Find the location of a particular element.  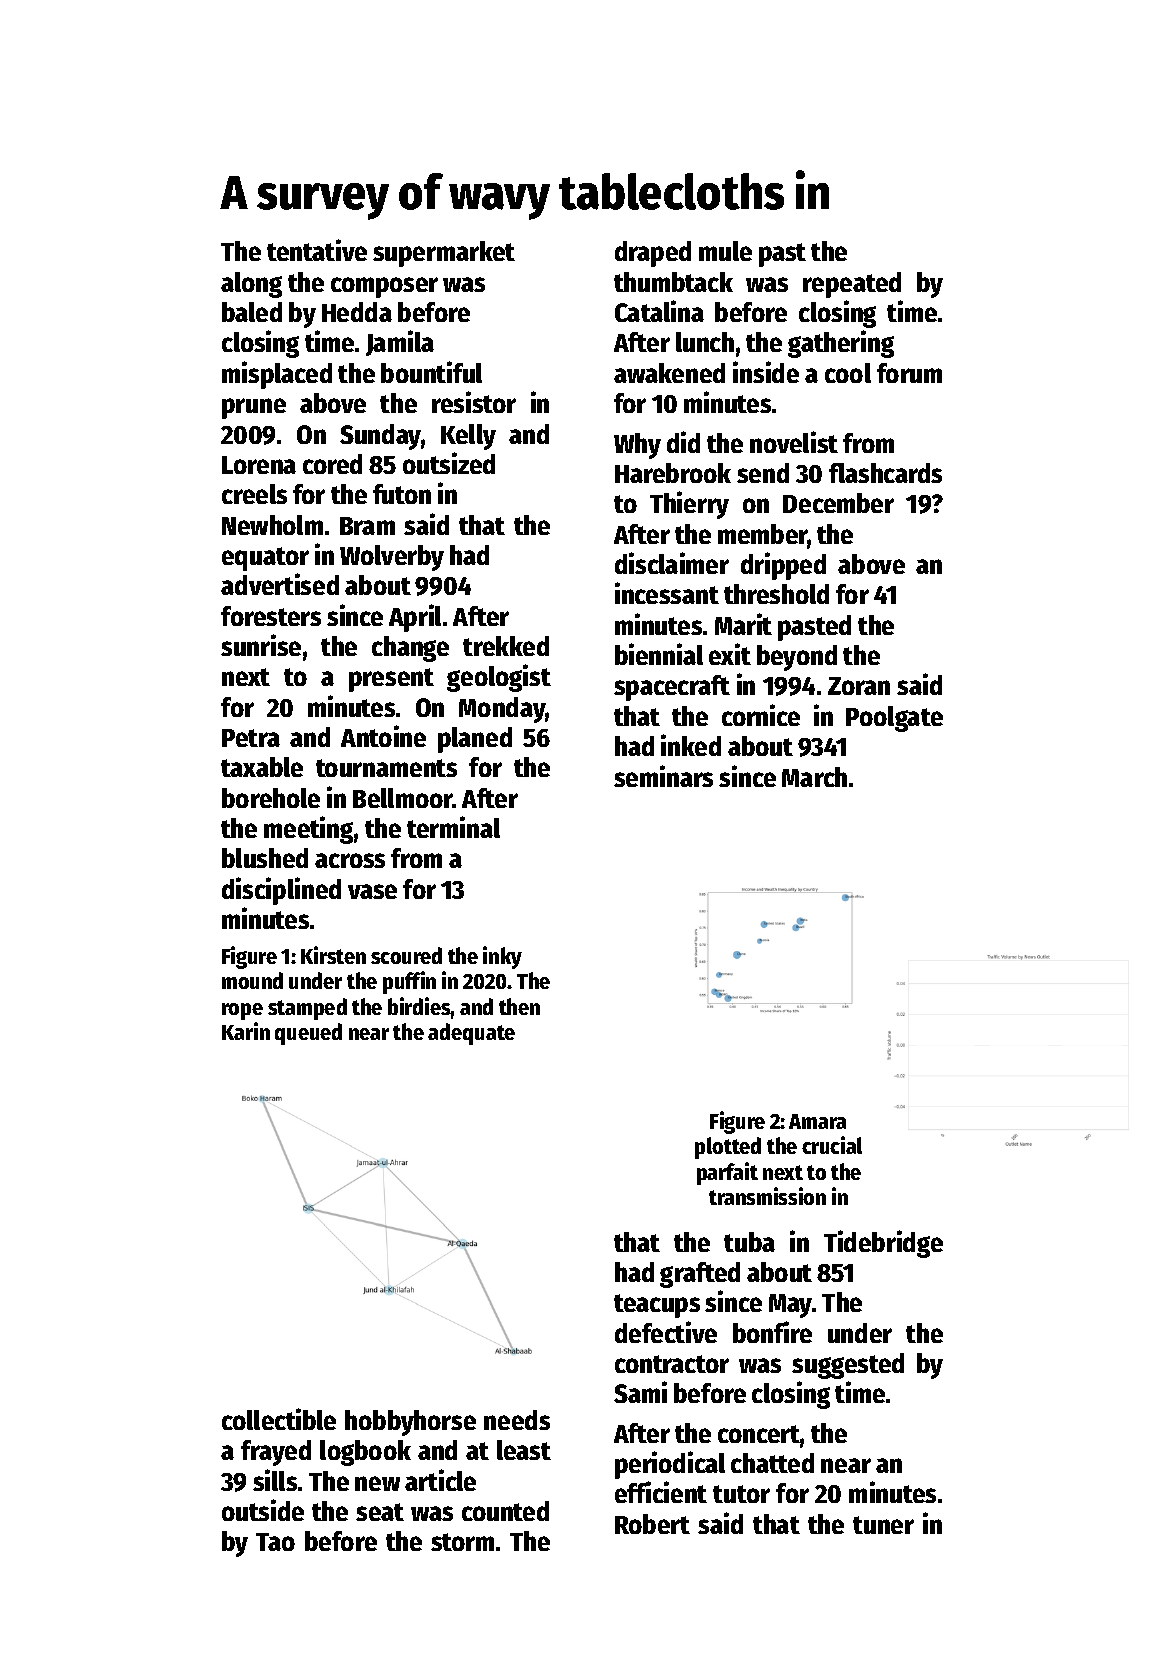

efficient is located at coordinates (661, 1492).
